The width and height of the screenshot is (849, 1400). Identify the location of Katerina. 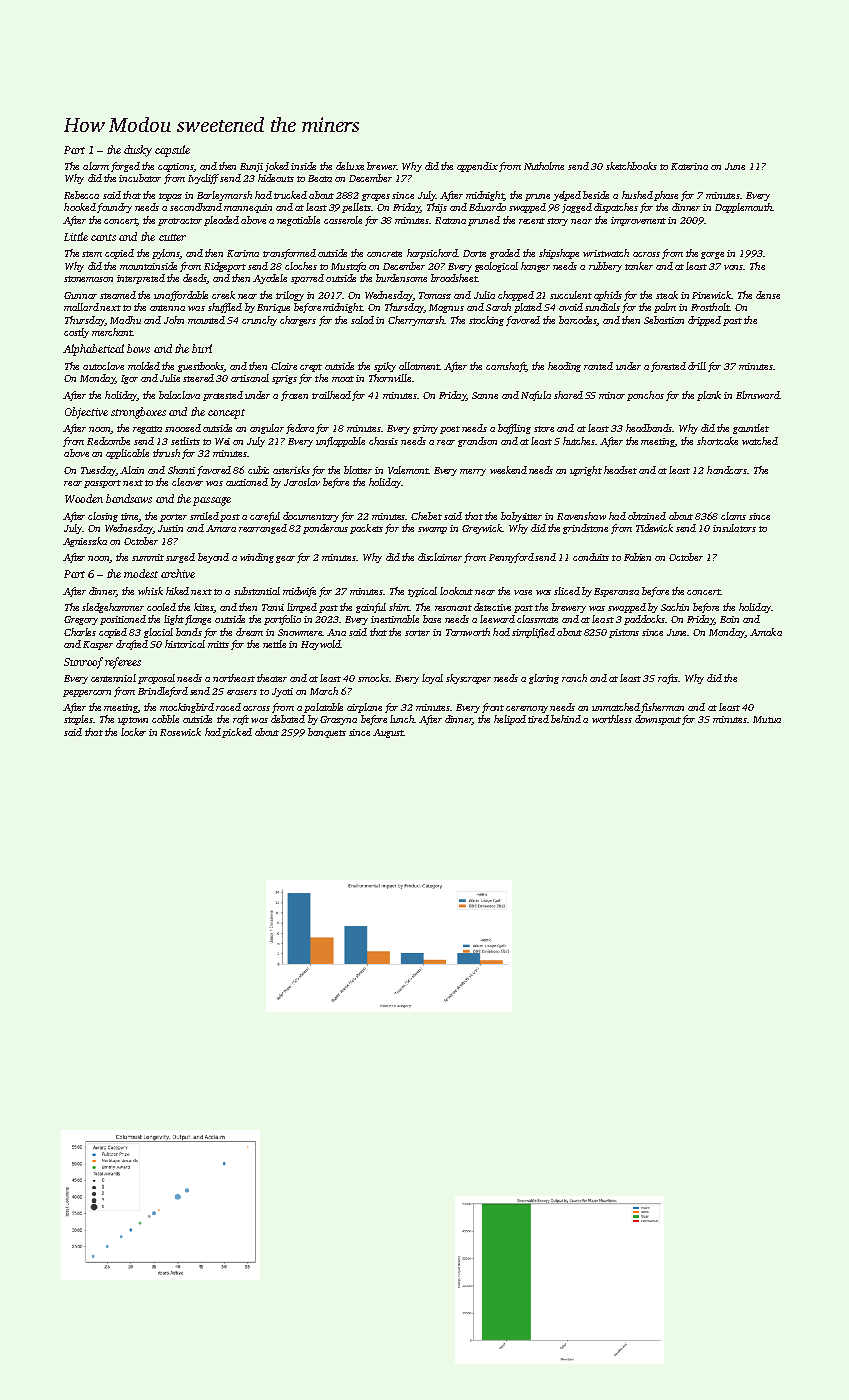
(689, 166).
